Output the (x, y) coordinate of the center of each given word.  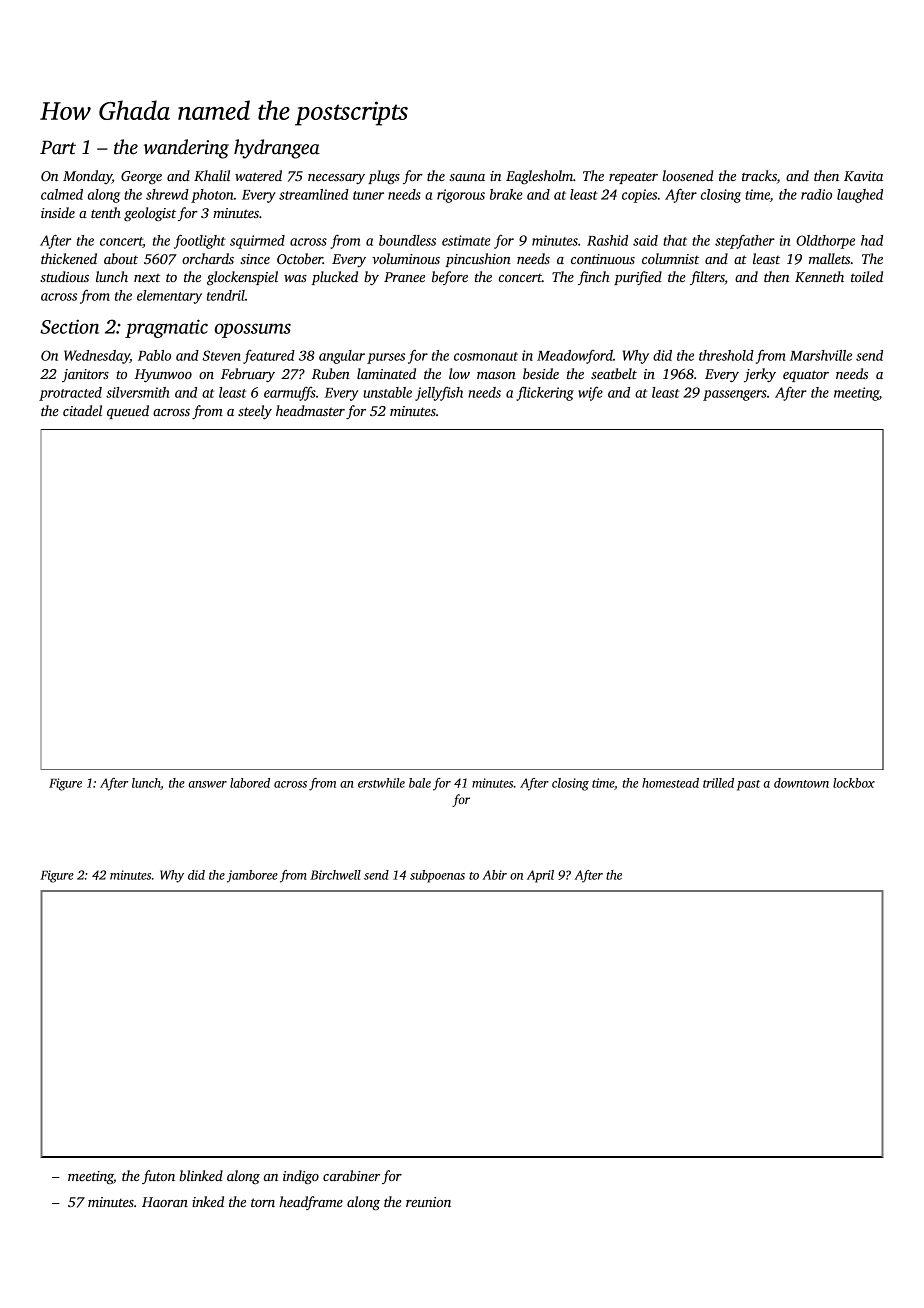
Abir (494, 875)
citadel (82, 410)
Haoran (165, 1202)
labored (250, 783)
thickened (69, 258)
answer (207, 784)
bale (420, 783)
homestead (670, 783)
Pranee (404, 277)
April (540, 876)
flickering (545, 393)
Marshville (821, 355)
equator (806, 376)
